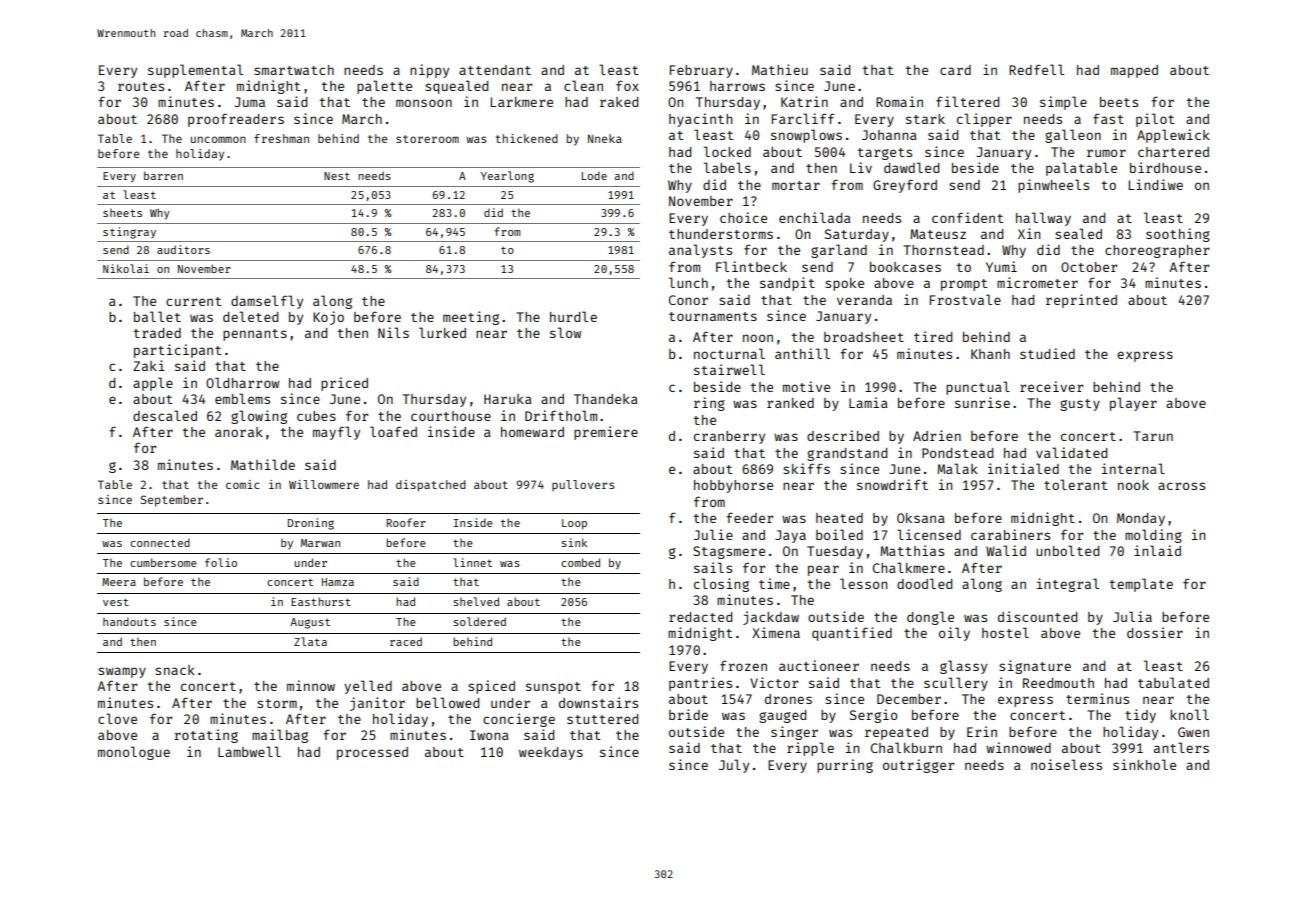 This screenshot has height=924, width=1308. I want to click on handouts, so click(129, 621).
